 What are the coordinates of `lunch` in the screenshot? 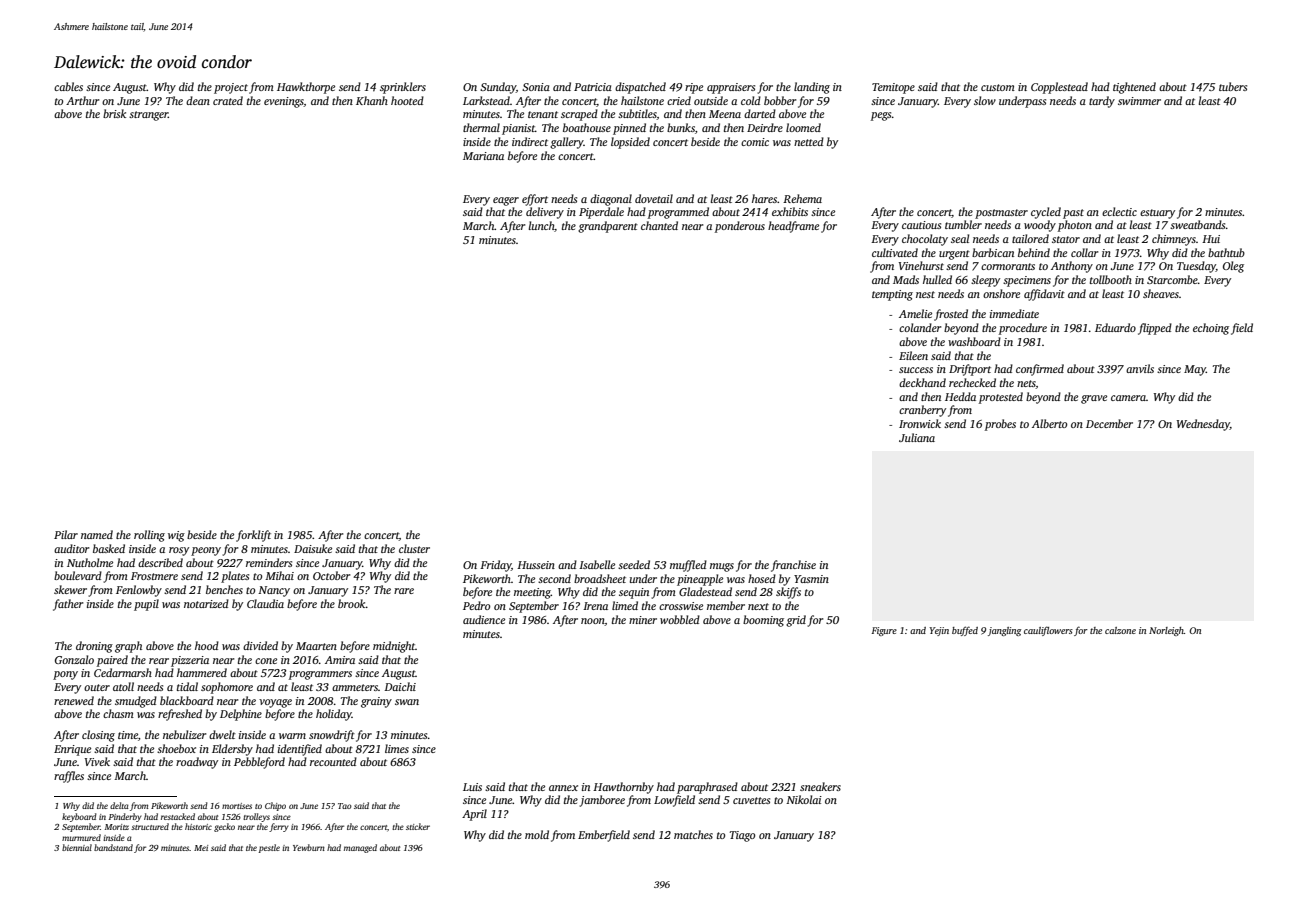 It's located at (541, 226).
